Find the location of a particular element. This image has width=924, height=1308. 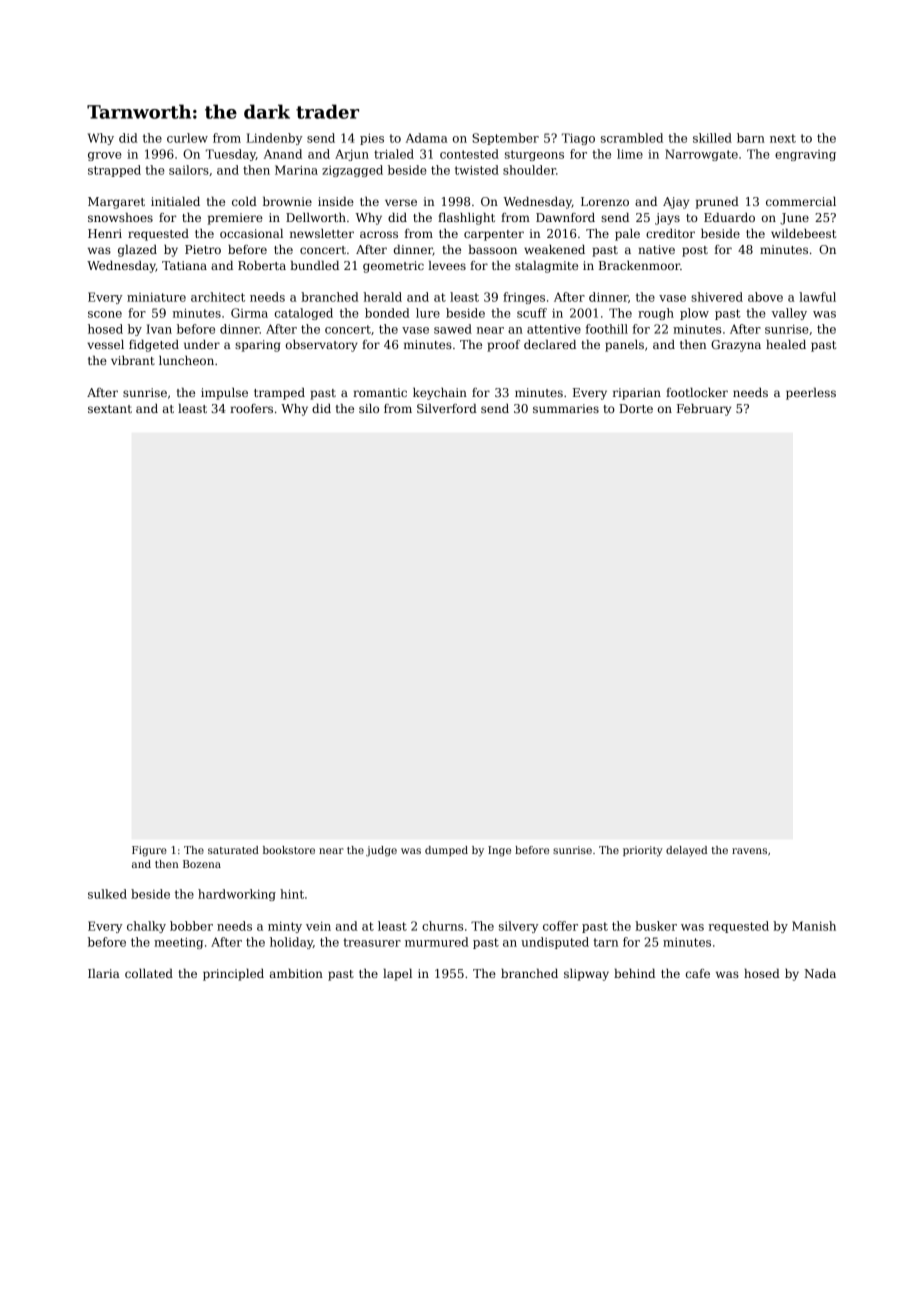

Silverford is located at coordinates (447, 408).
